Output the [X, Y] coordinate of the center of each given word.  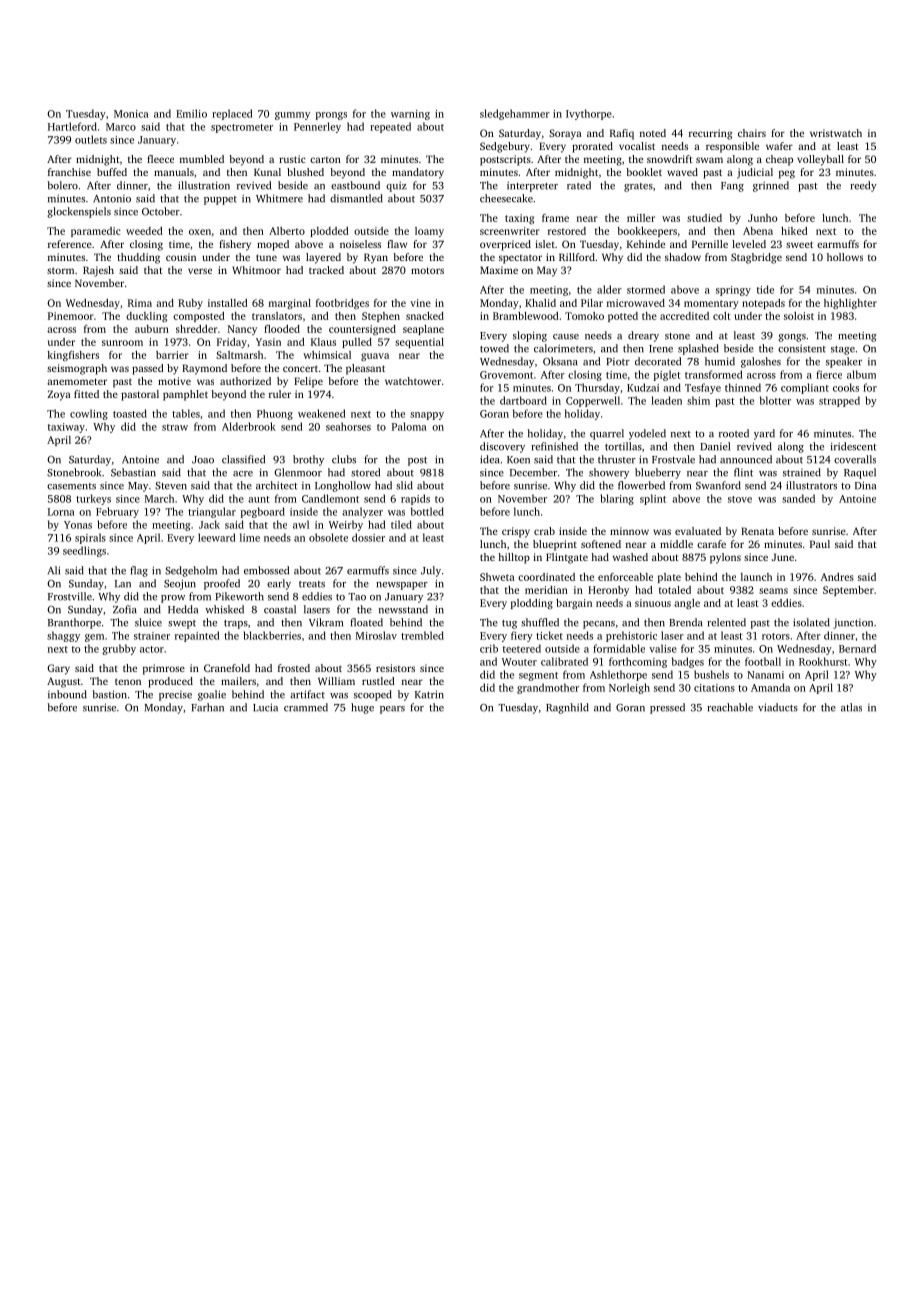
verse [200, 271]
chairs [752, 133]
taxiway [66, 428]
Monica [131, 114]
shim [698, 400]
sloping [530, 336]
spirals [90, 538]
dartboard [523, 400]
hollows [845, 257]
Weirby [346, 525]
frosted [294, 668]
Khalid [540, 303]
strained [802, 472]
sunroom [122, 343]
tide [765, 289]
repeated [390, 127]
